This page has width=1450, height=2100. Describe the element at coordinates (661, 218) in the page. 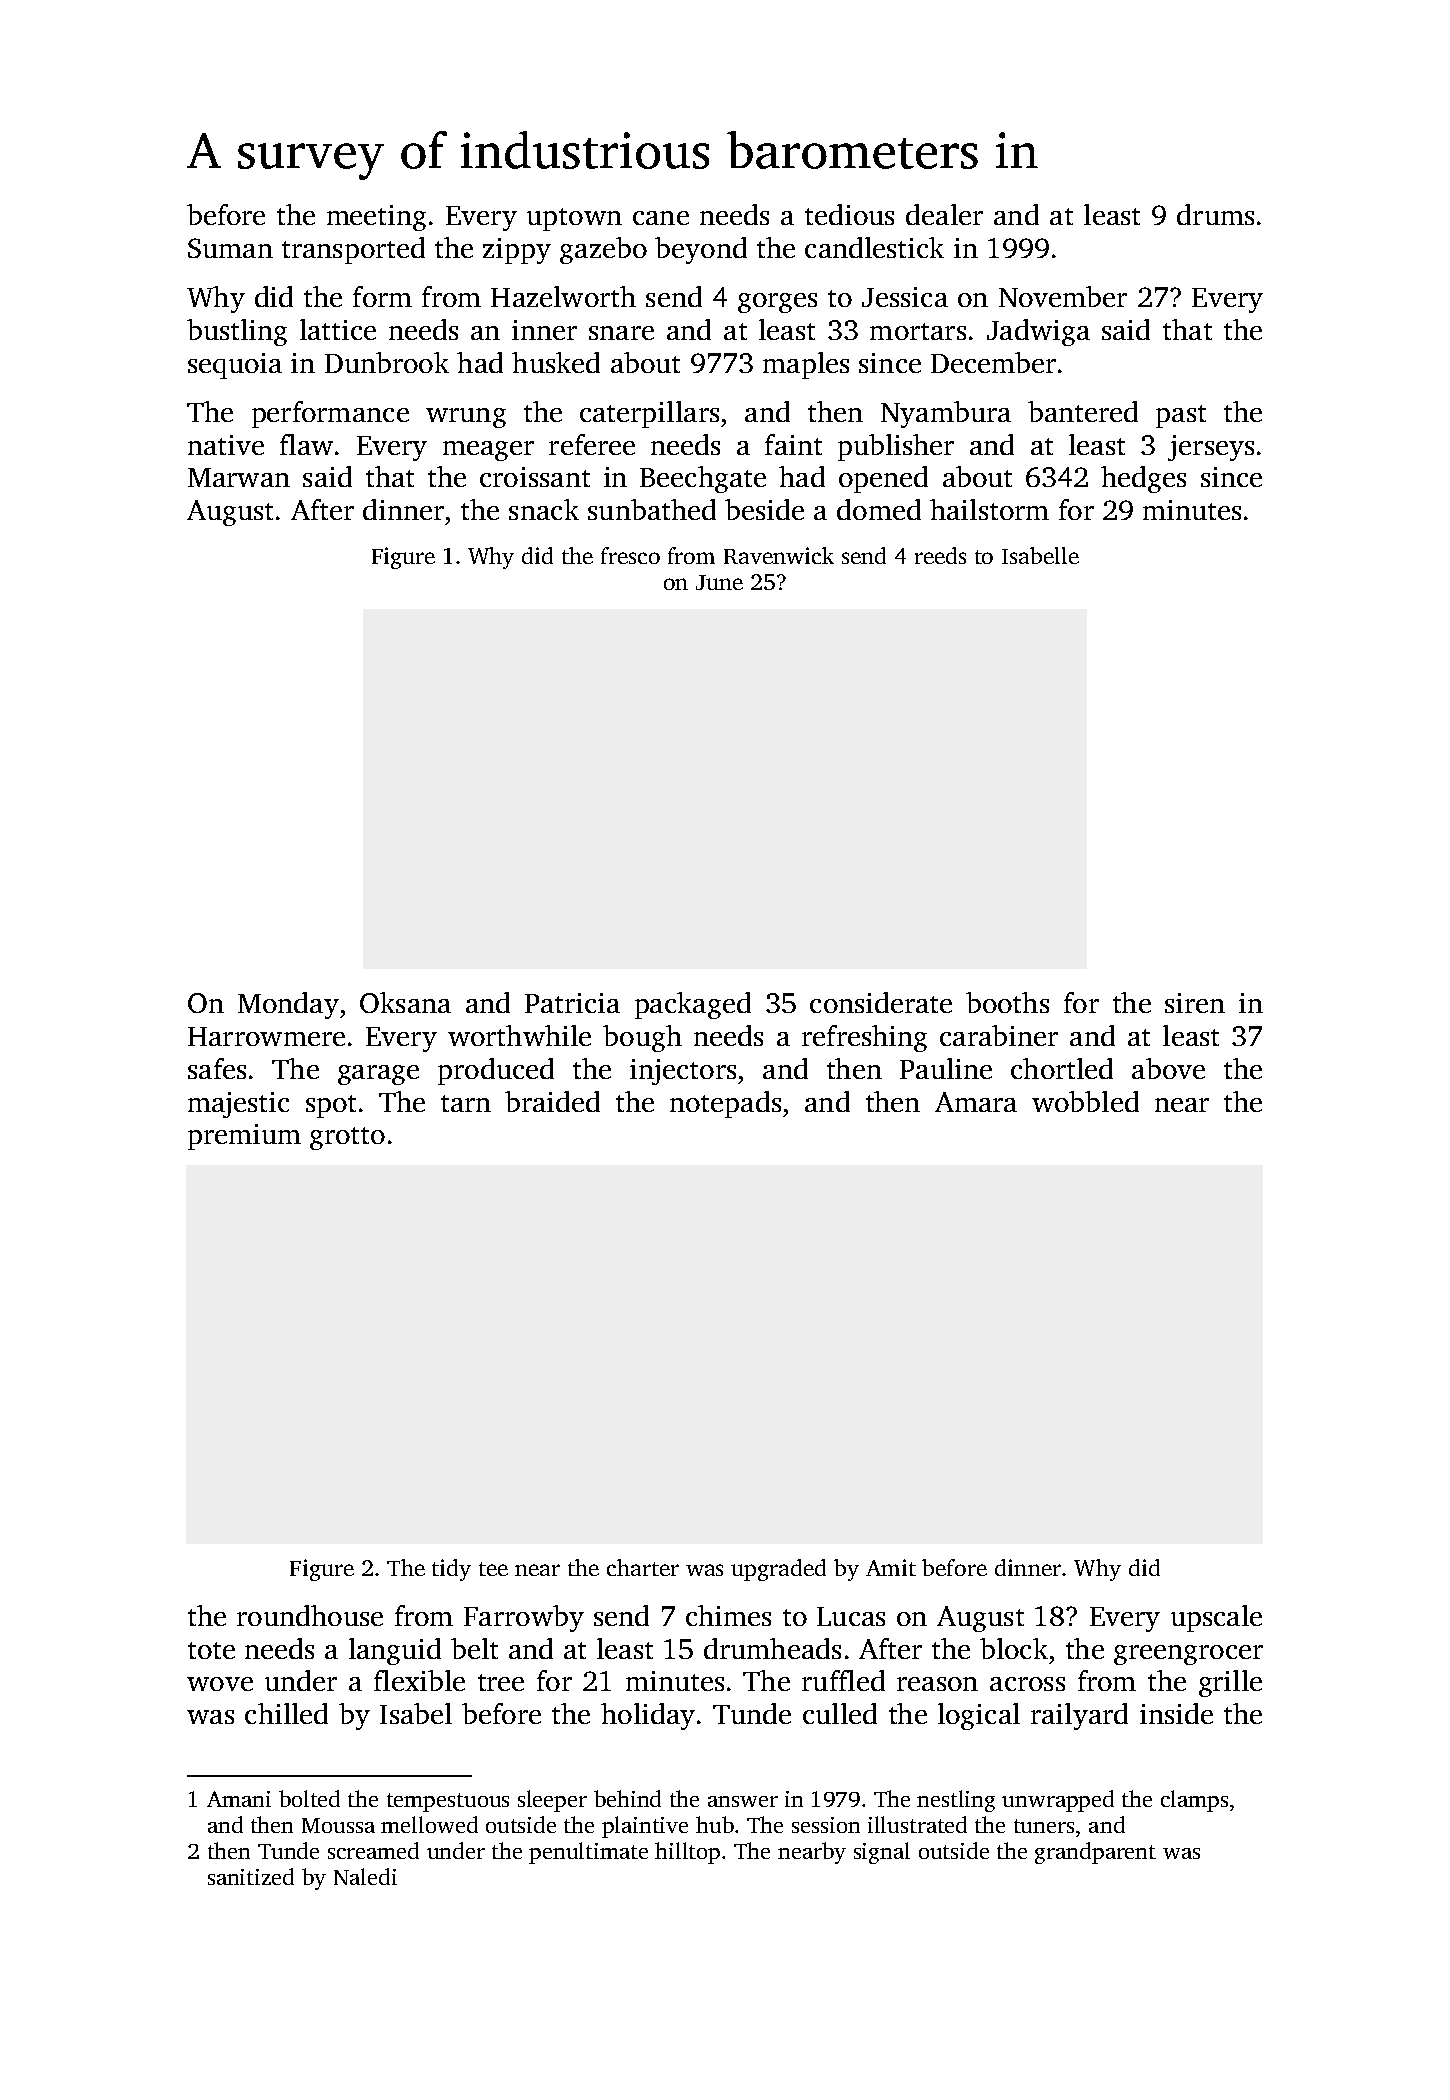

I see `cane` at that location.
